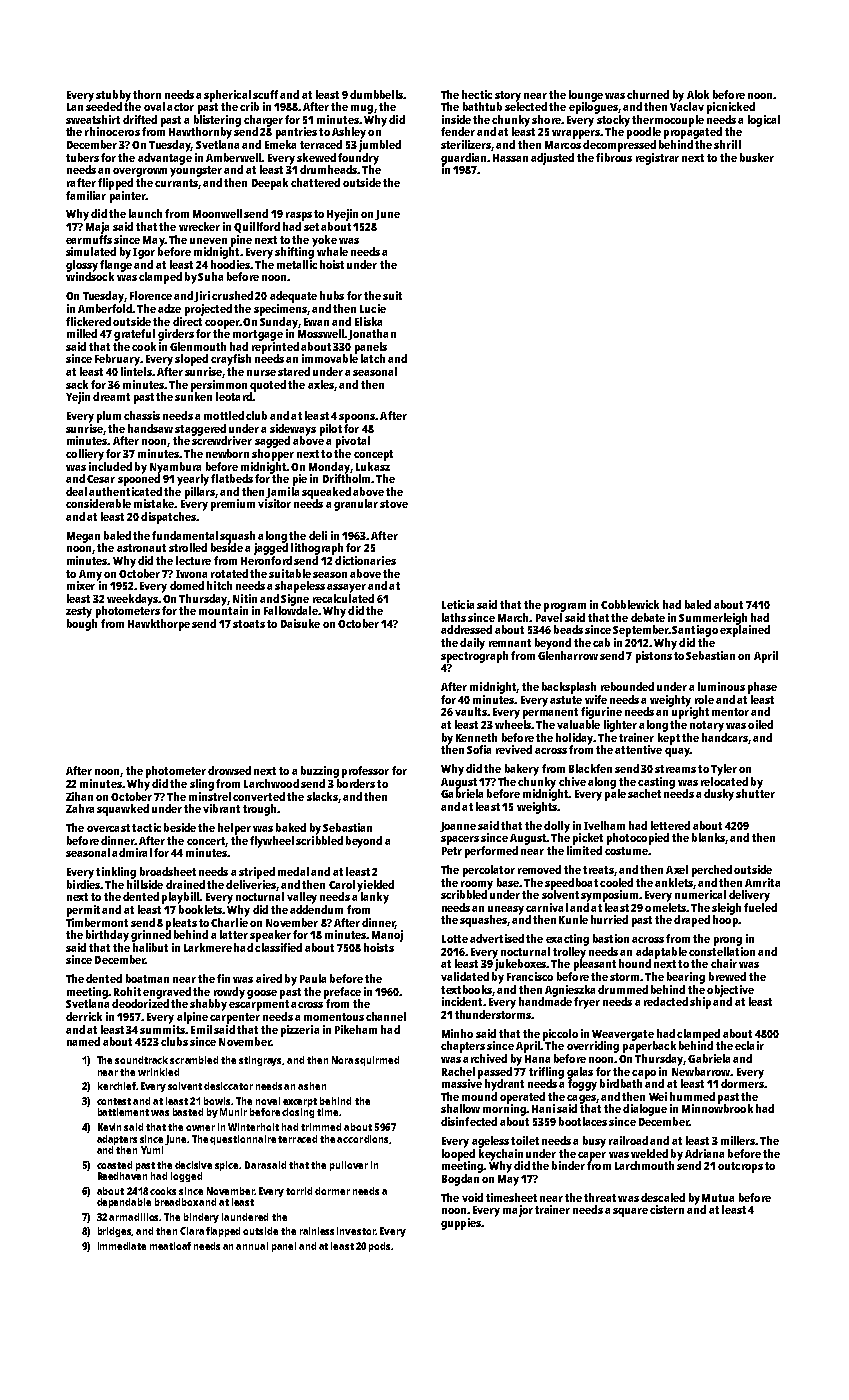 The width and height of the image is (849, 1400). Describe the element at coordinates (458, 604) in the image. I see `Leticia` at that location.
